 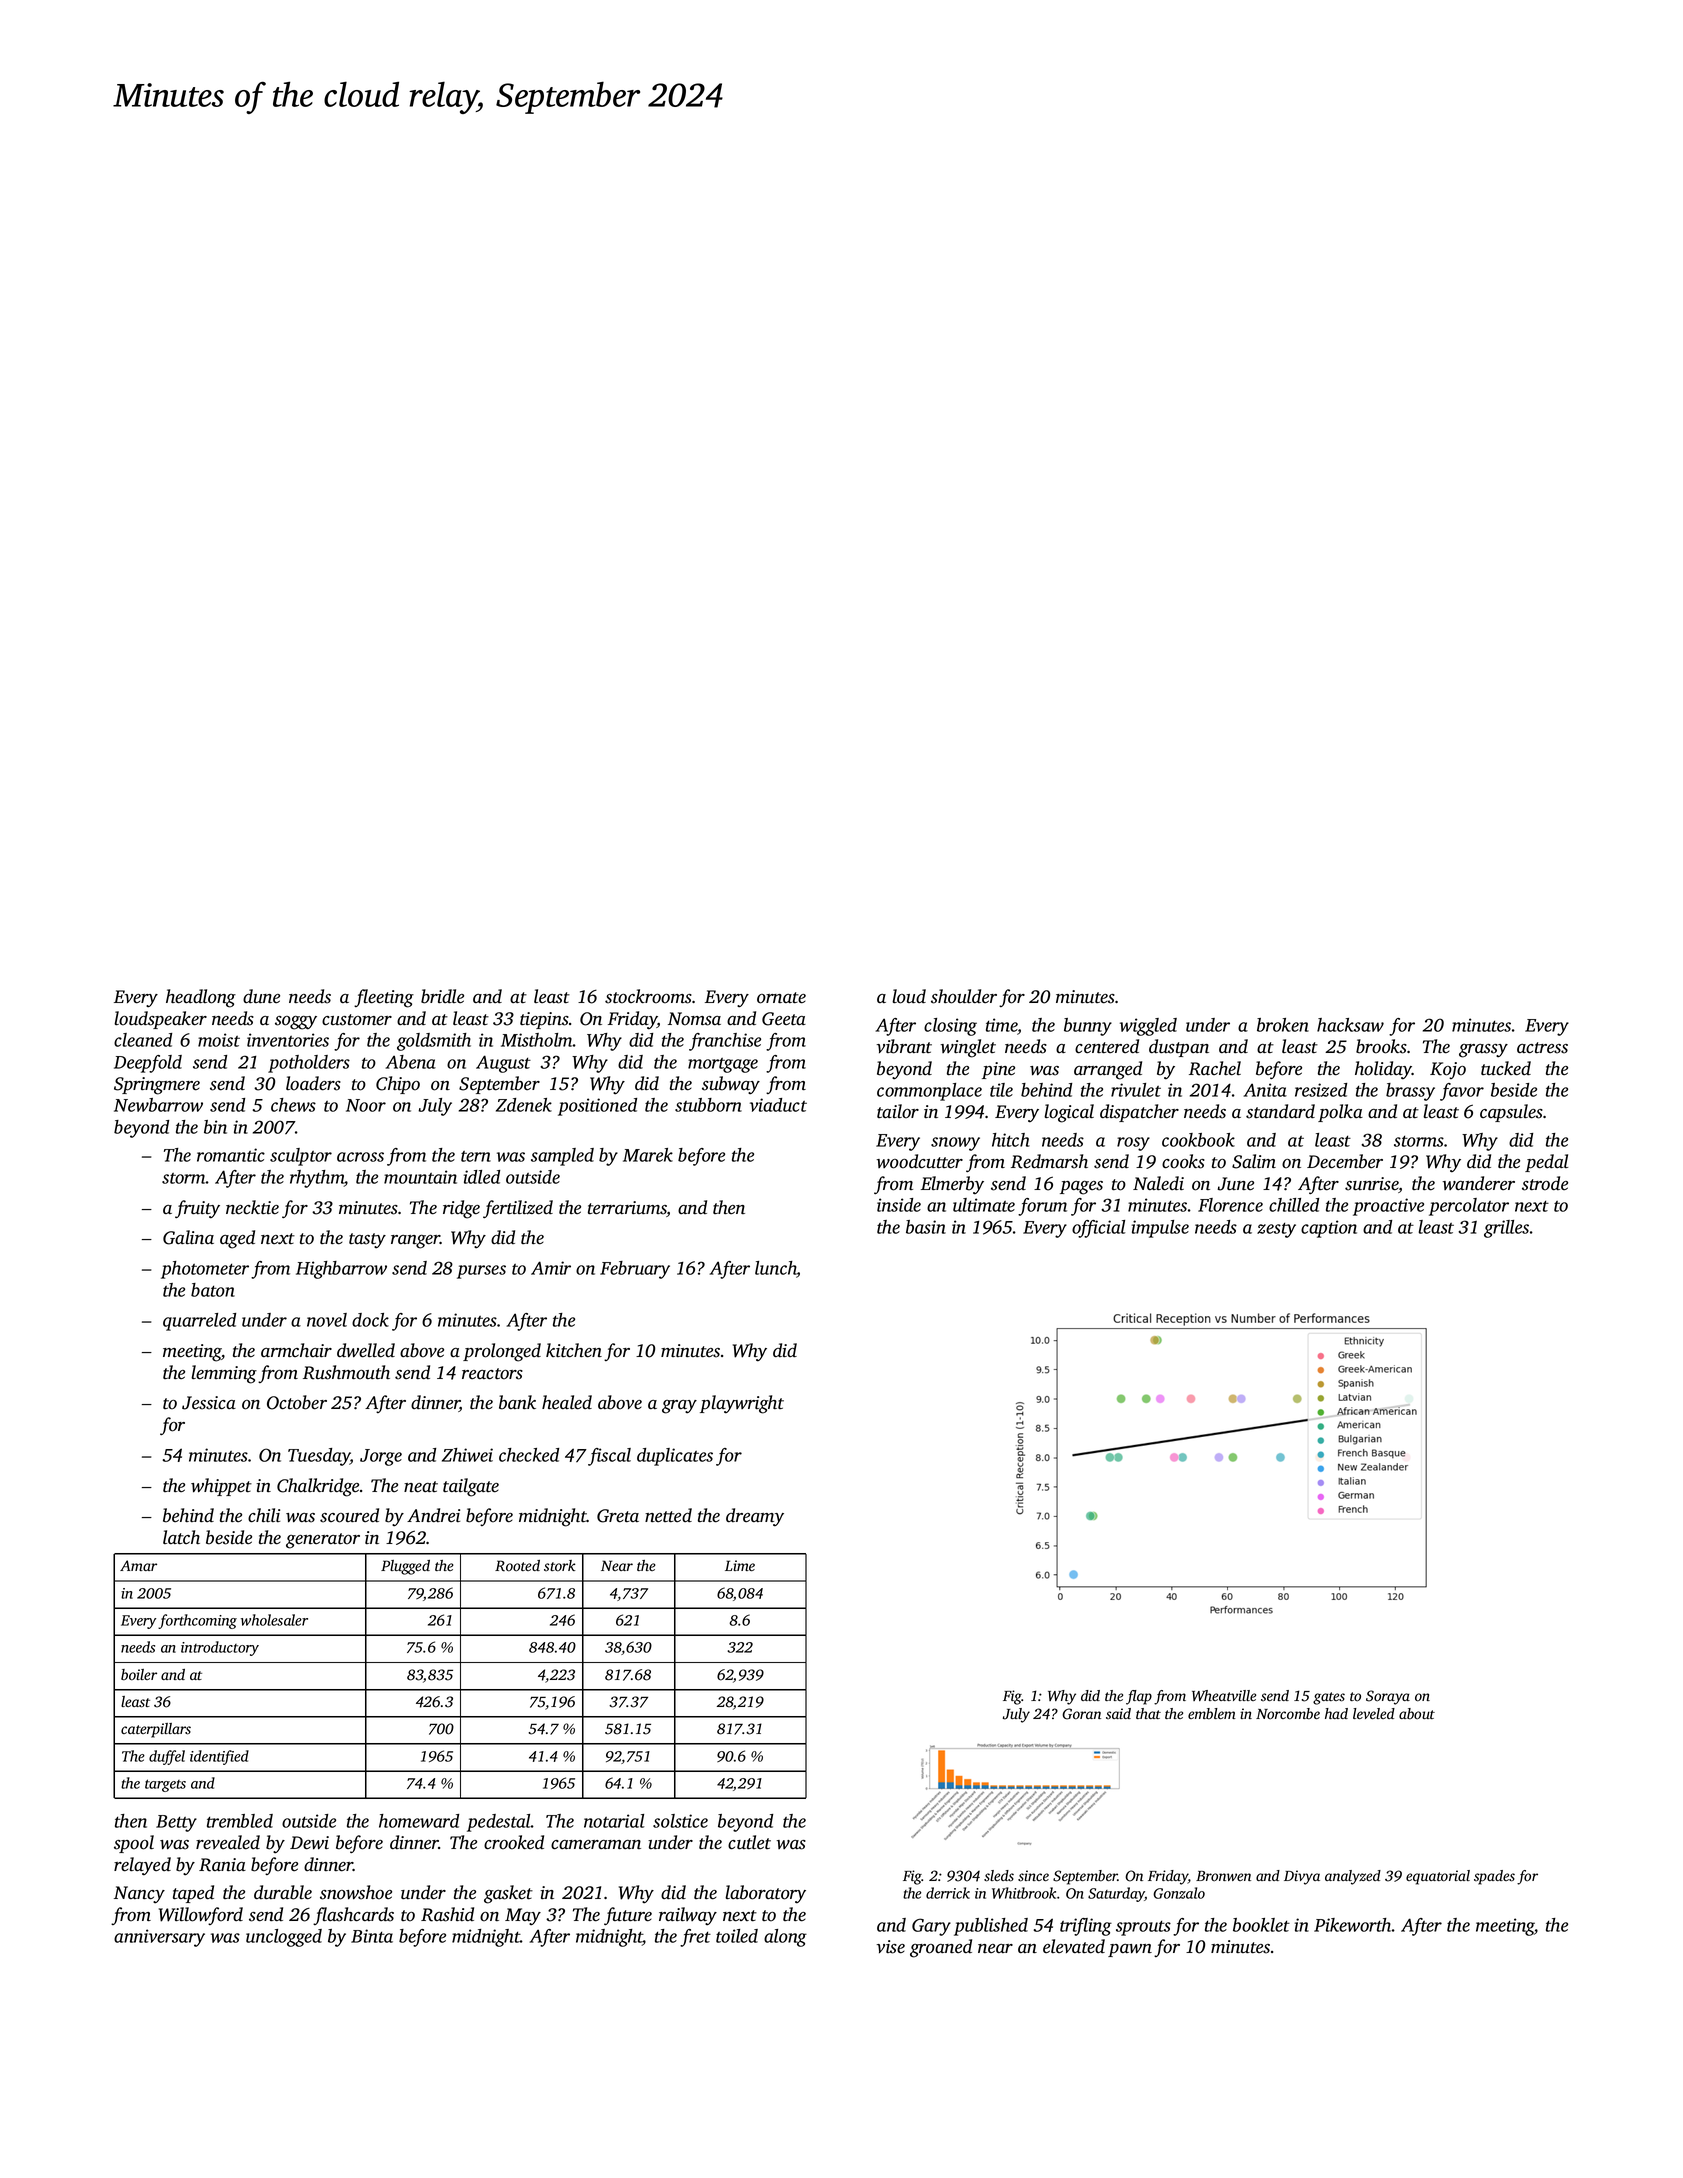 I want to click on duplicates, so click(x=675, y=1457).
